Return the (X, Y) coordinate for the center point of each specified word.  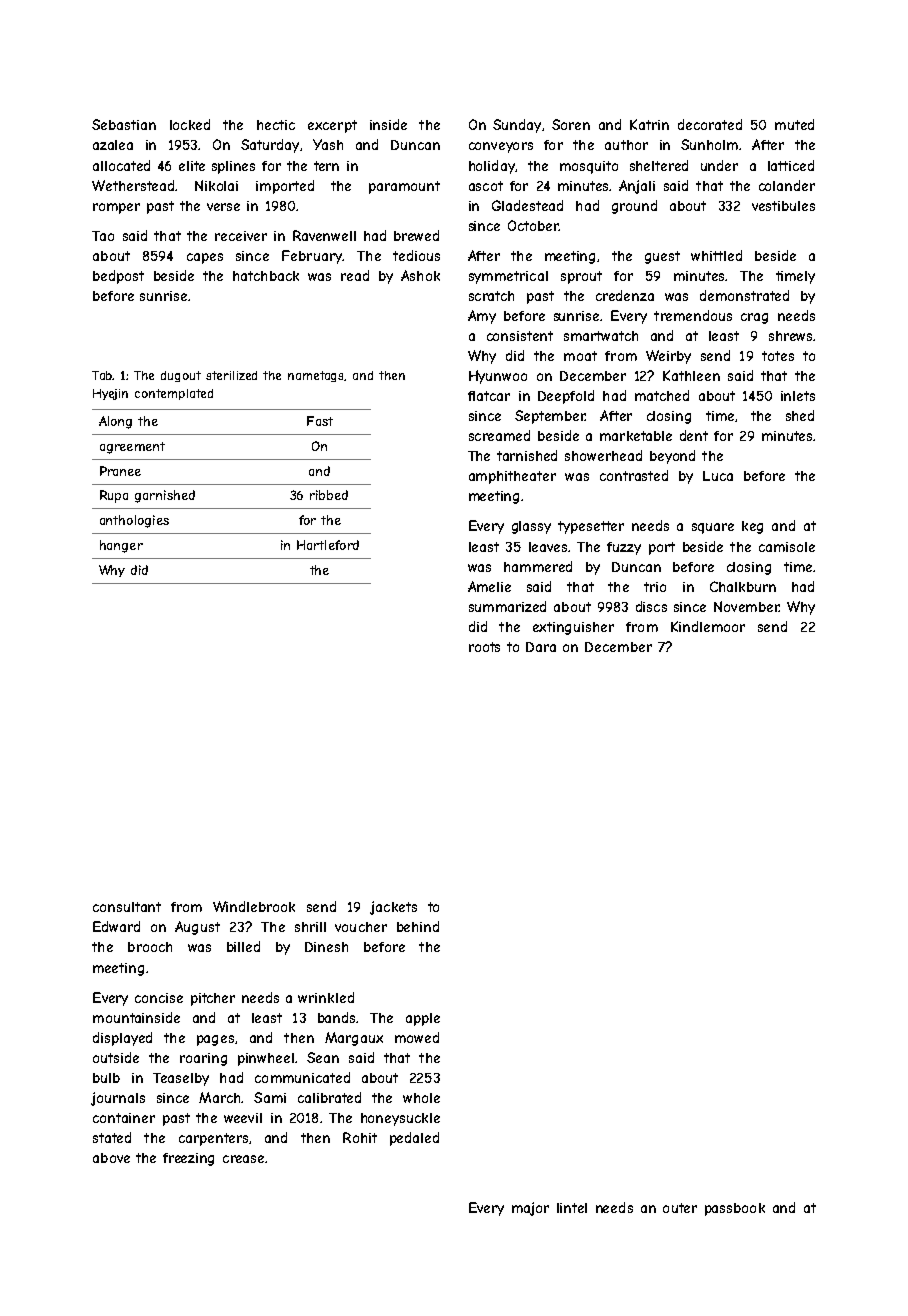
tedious (416, 255)
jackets (393, 908)
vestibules (783, 206)
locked (190, 124)
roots (484, 647)
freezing (188, 1159)
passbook (735, 1209)
